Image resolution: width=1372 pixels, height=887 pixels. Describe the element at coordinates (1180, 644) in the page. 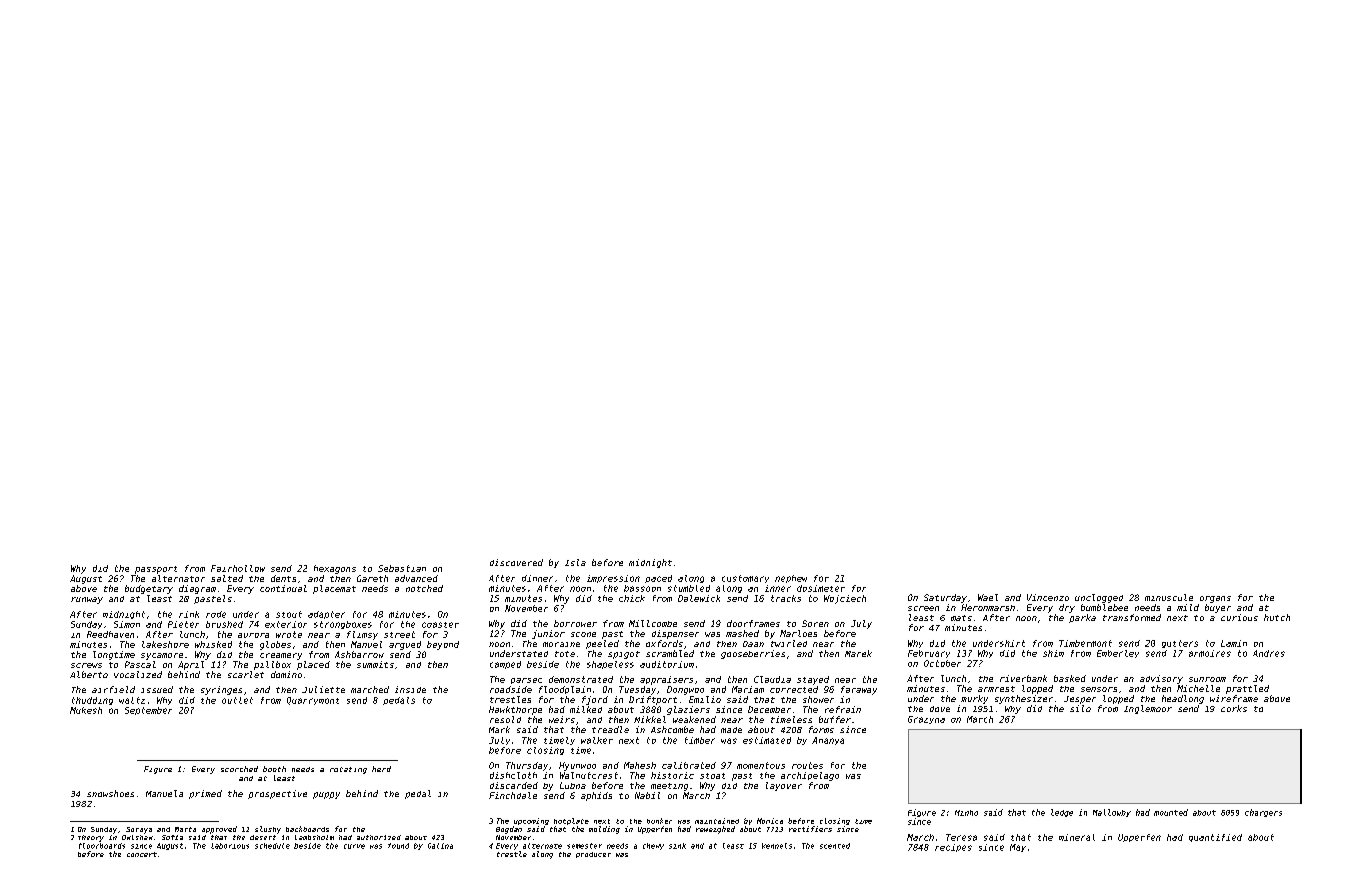

I see `gutters` at that location.
